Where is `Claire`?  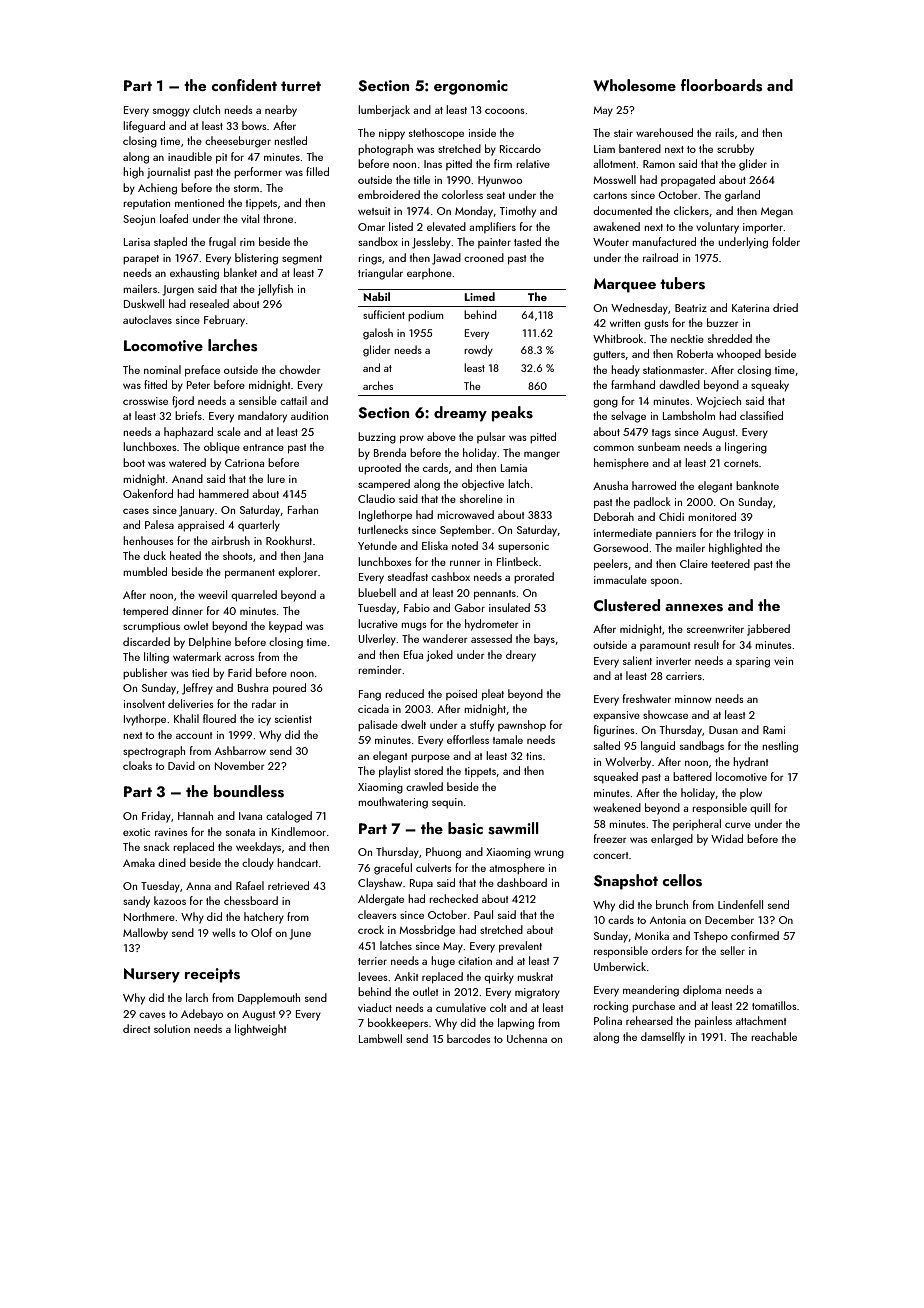
Claire is located at coordinates (694, 563).
